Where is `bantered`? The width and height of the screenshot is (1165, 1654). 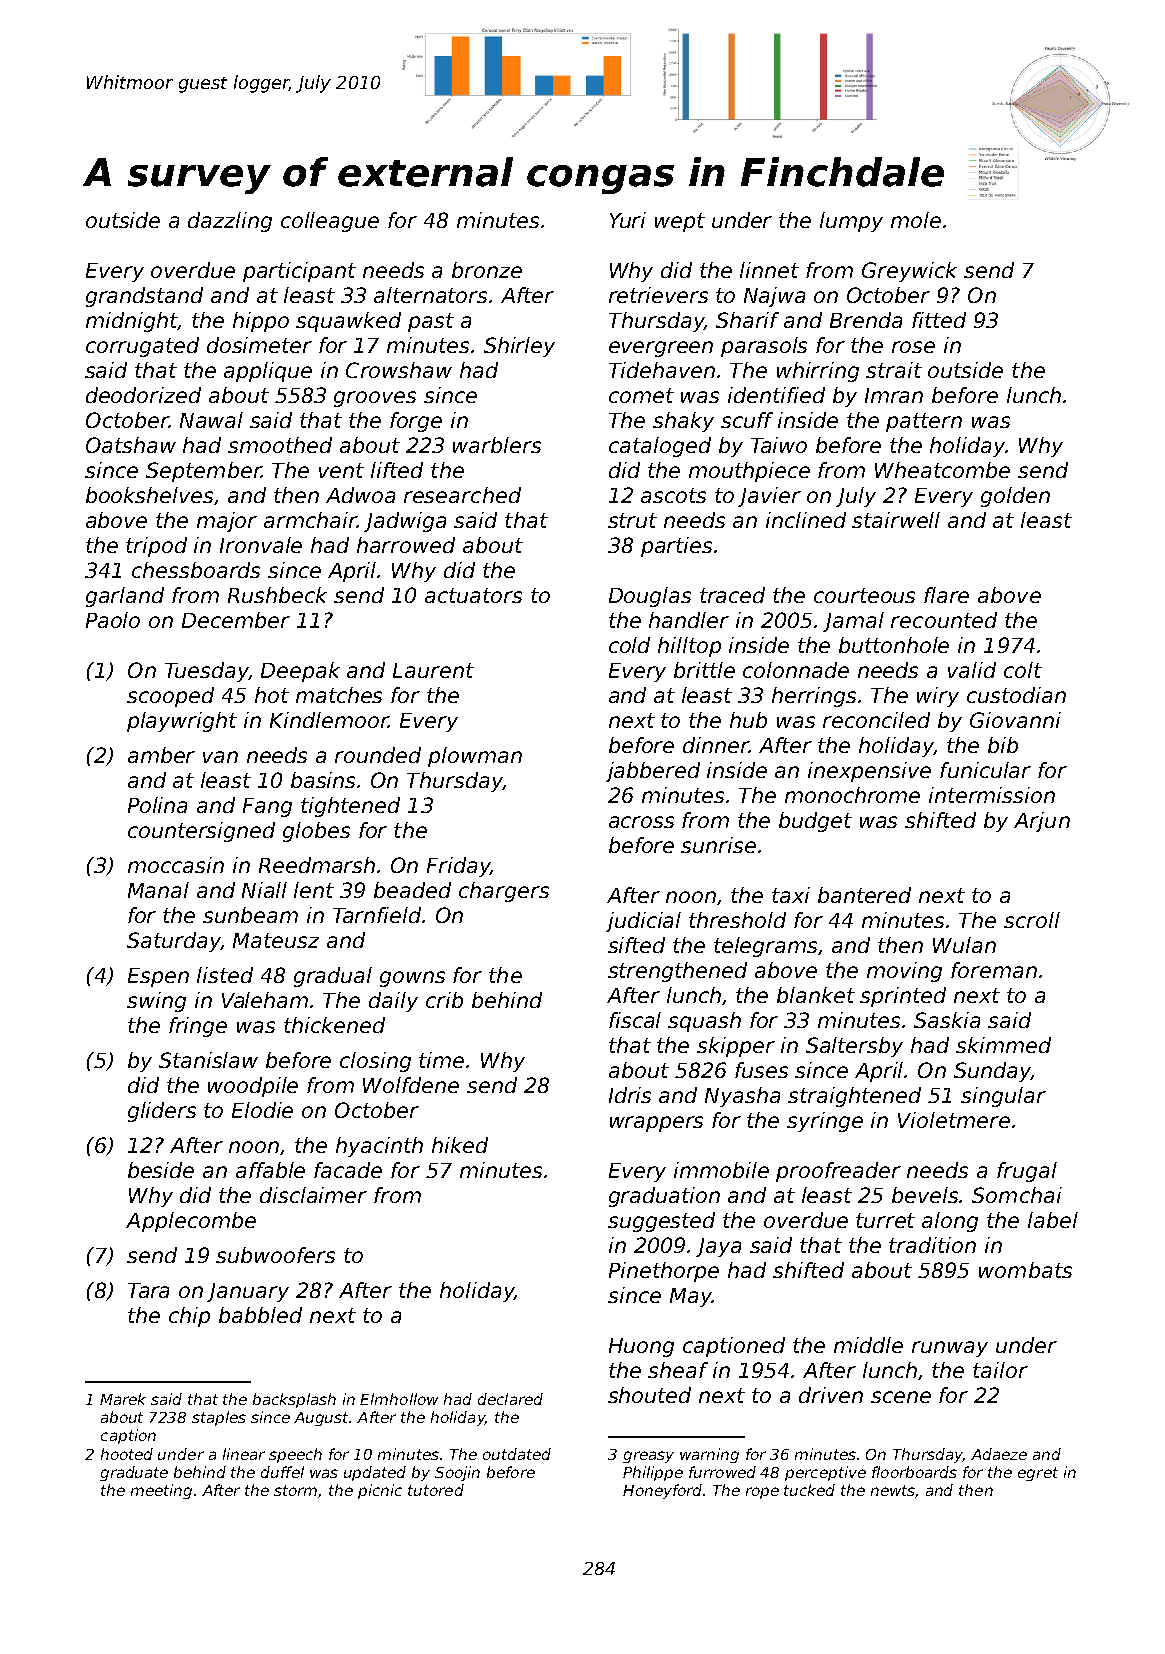
bantered is located at coordinates (864, 895).
